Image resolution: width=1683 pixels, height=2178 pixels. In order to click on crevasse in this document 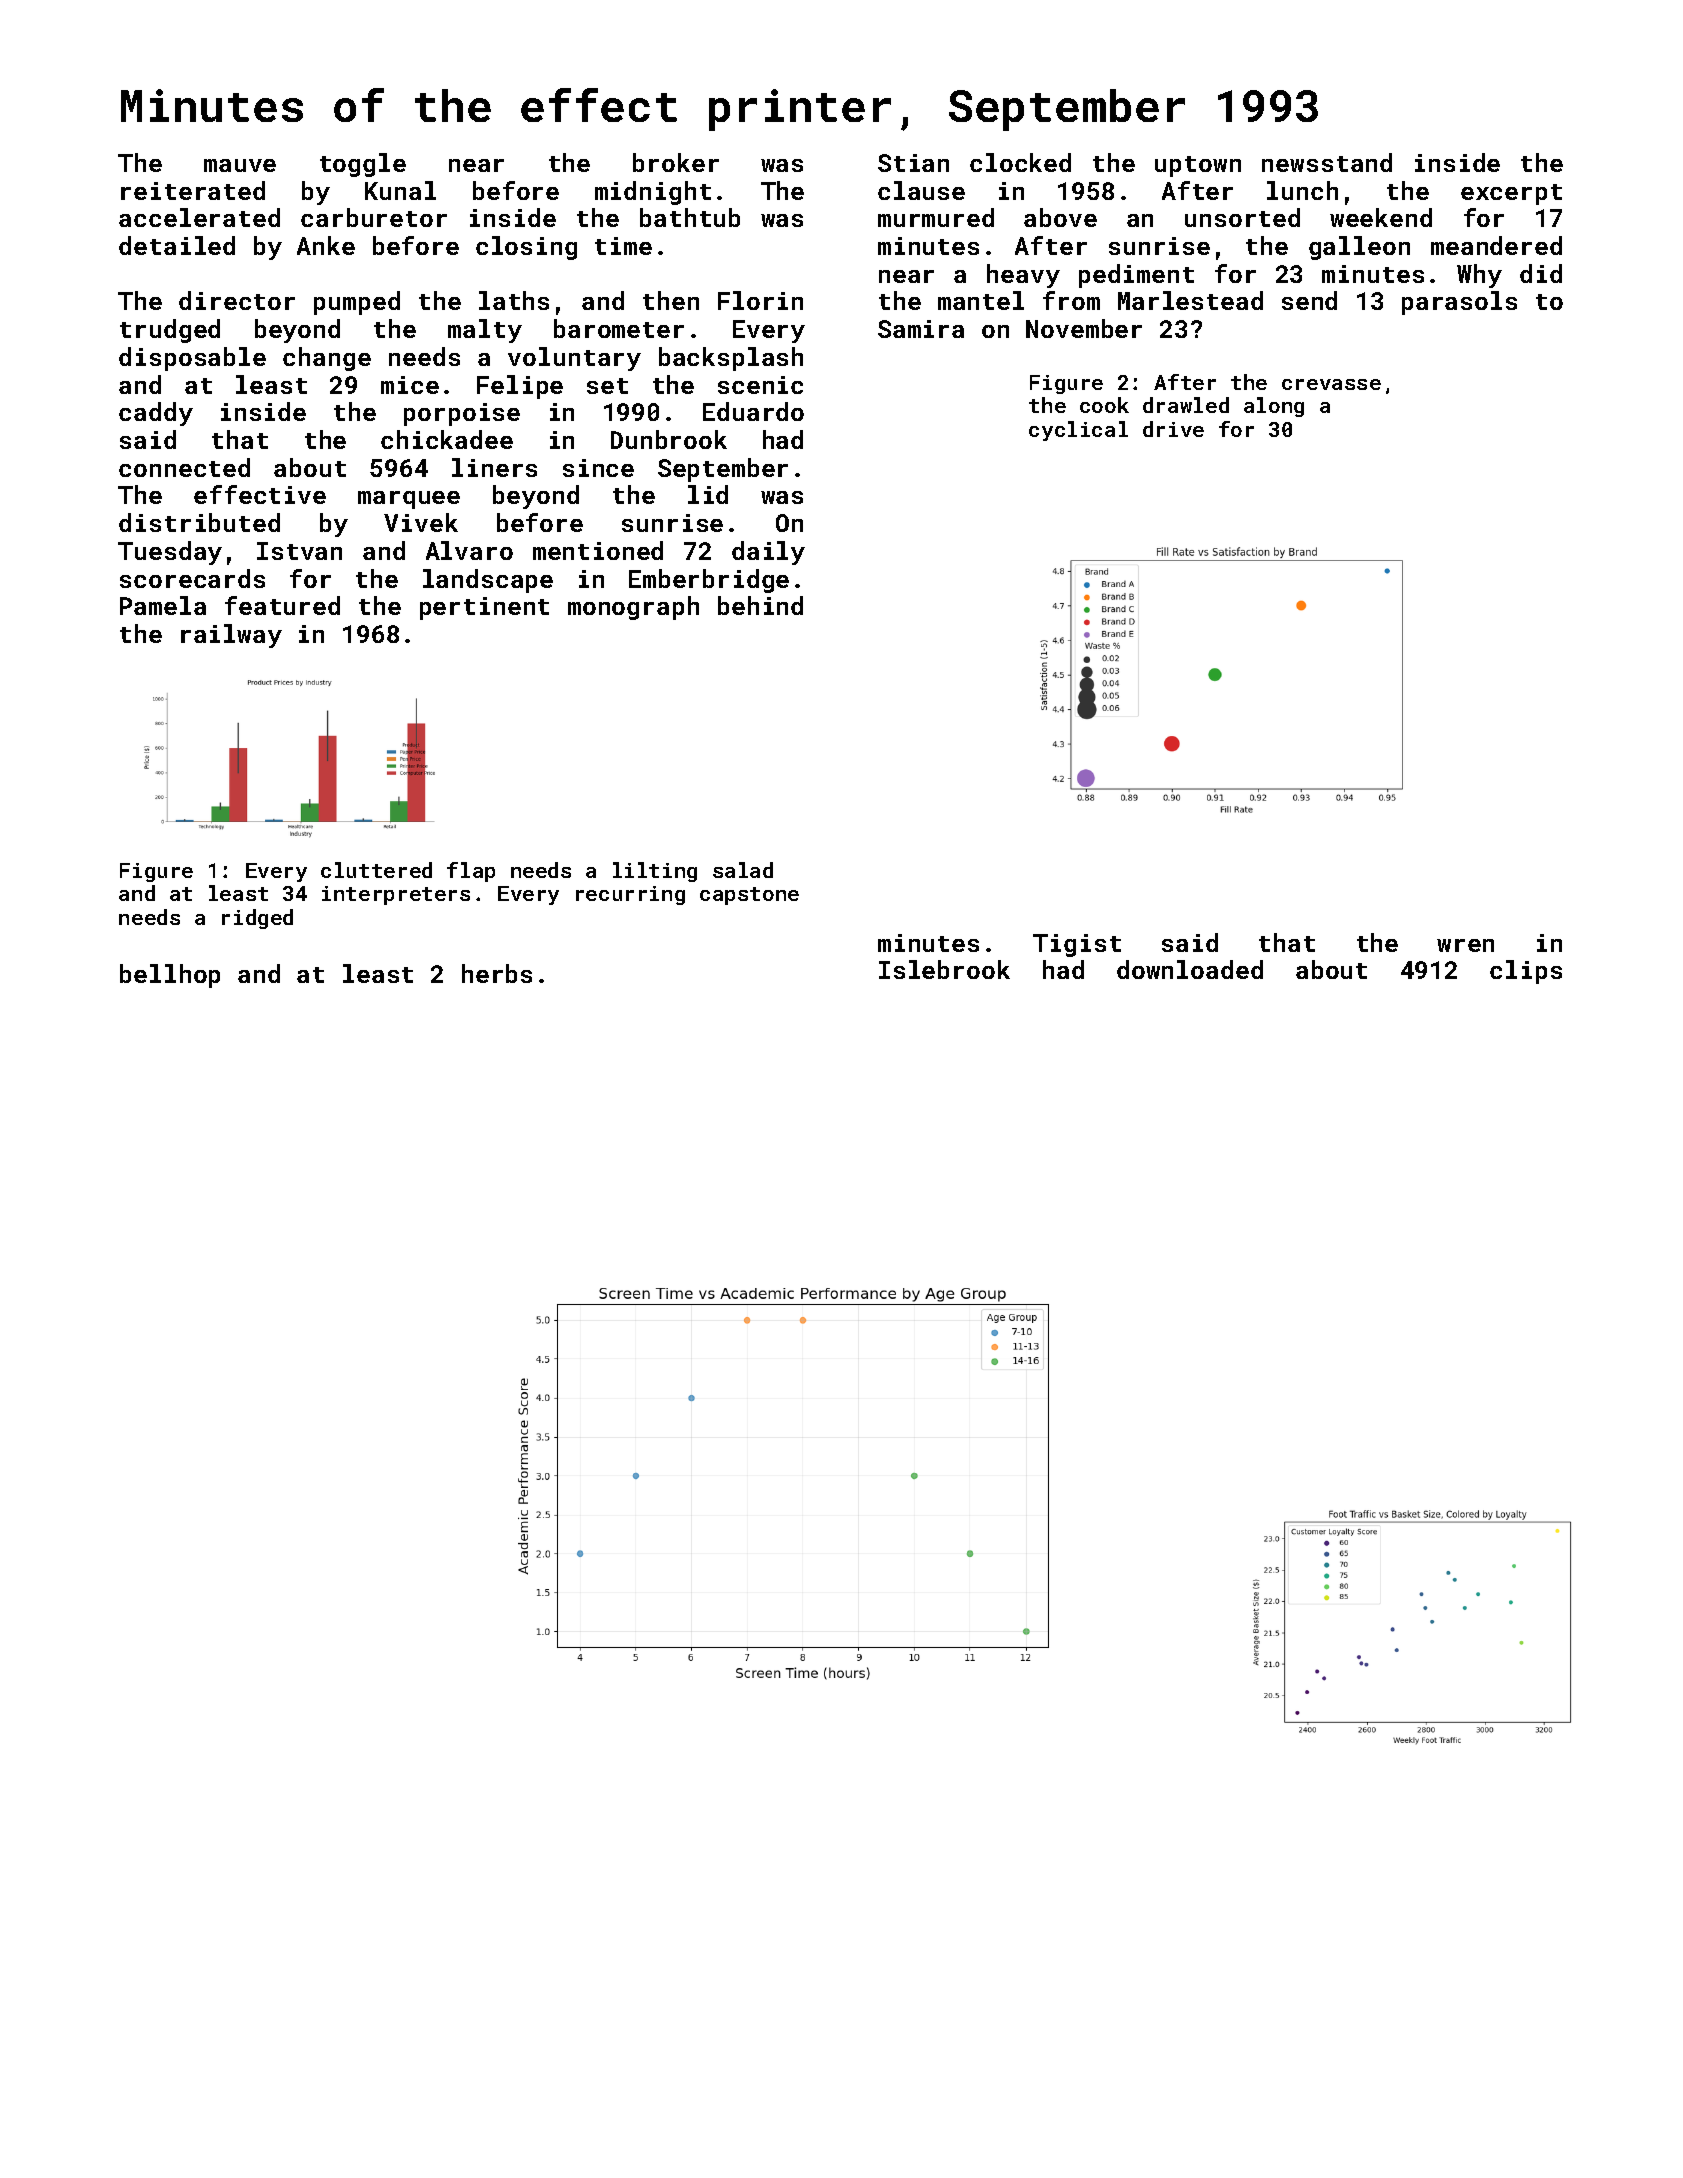, I will do `click(1331, 384)`.
